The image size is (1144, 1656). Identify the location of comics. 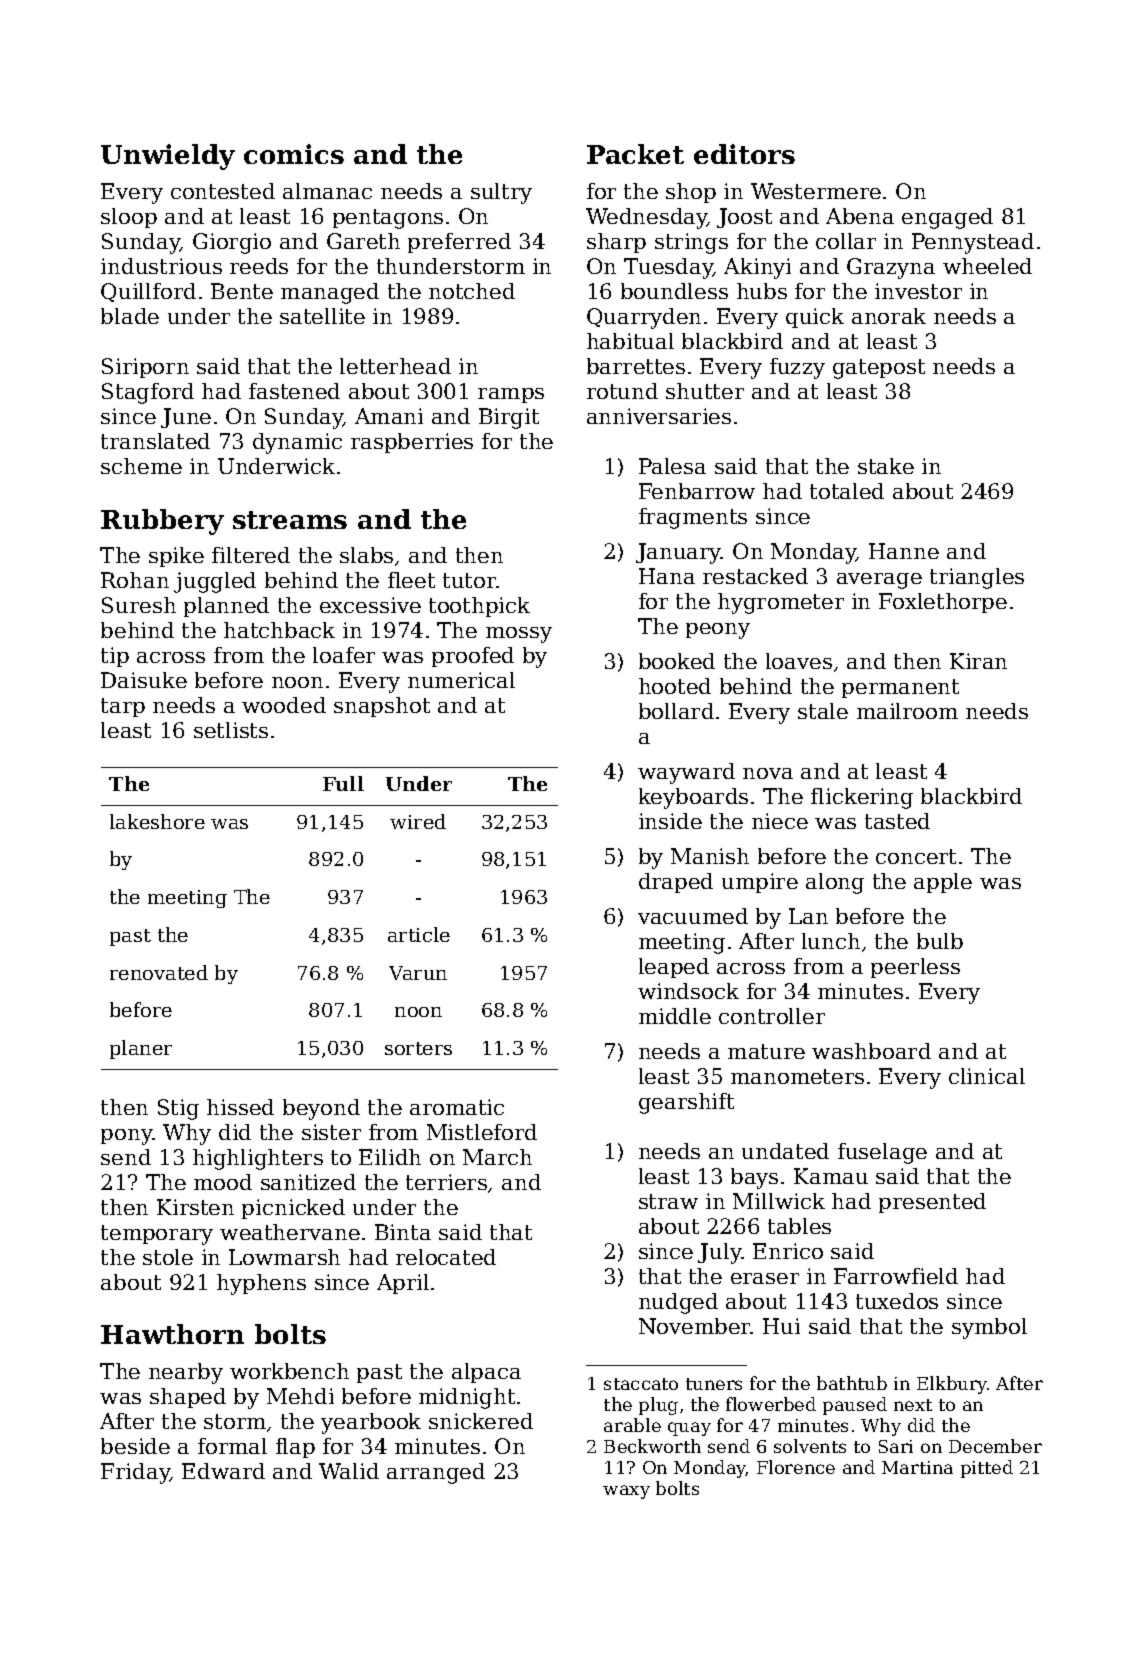
(294, 154).
